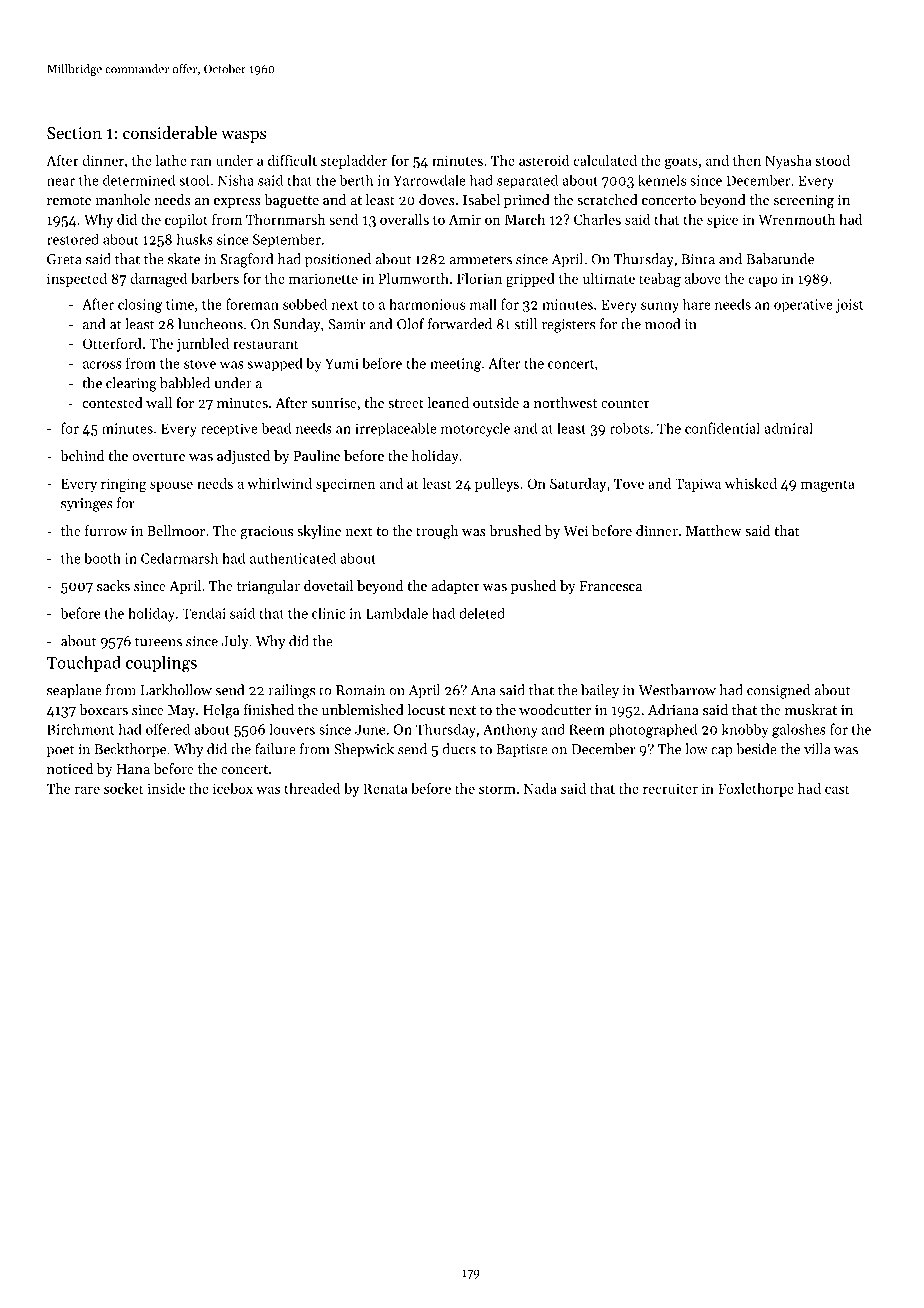 This screenshot has height=1308, width=924. I want to click on Saturday, so click(578, 485).
